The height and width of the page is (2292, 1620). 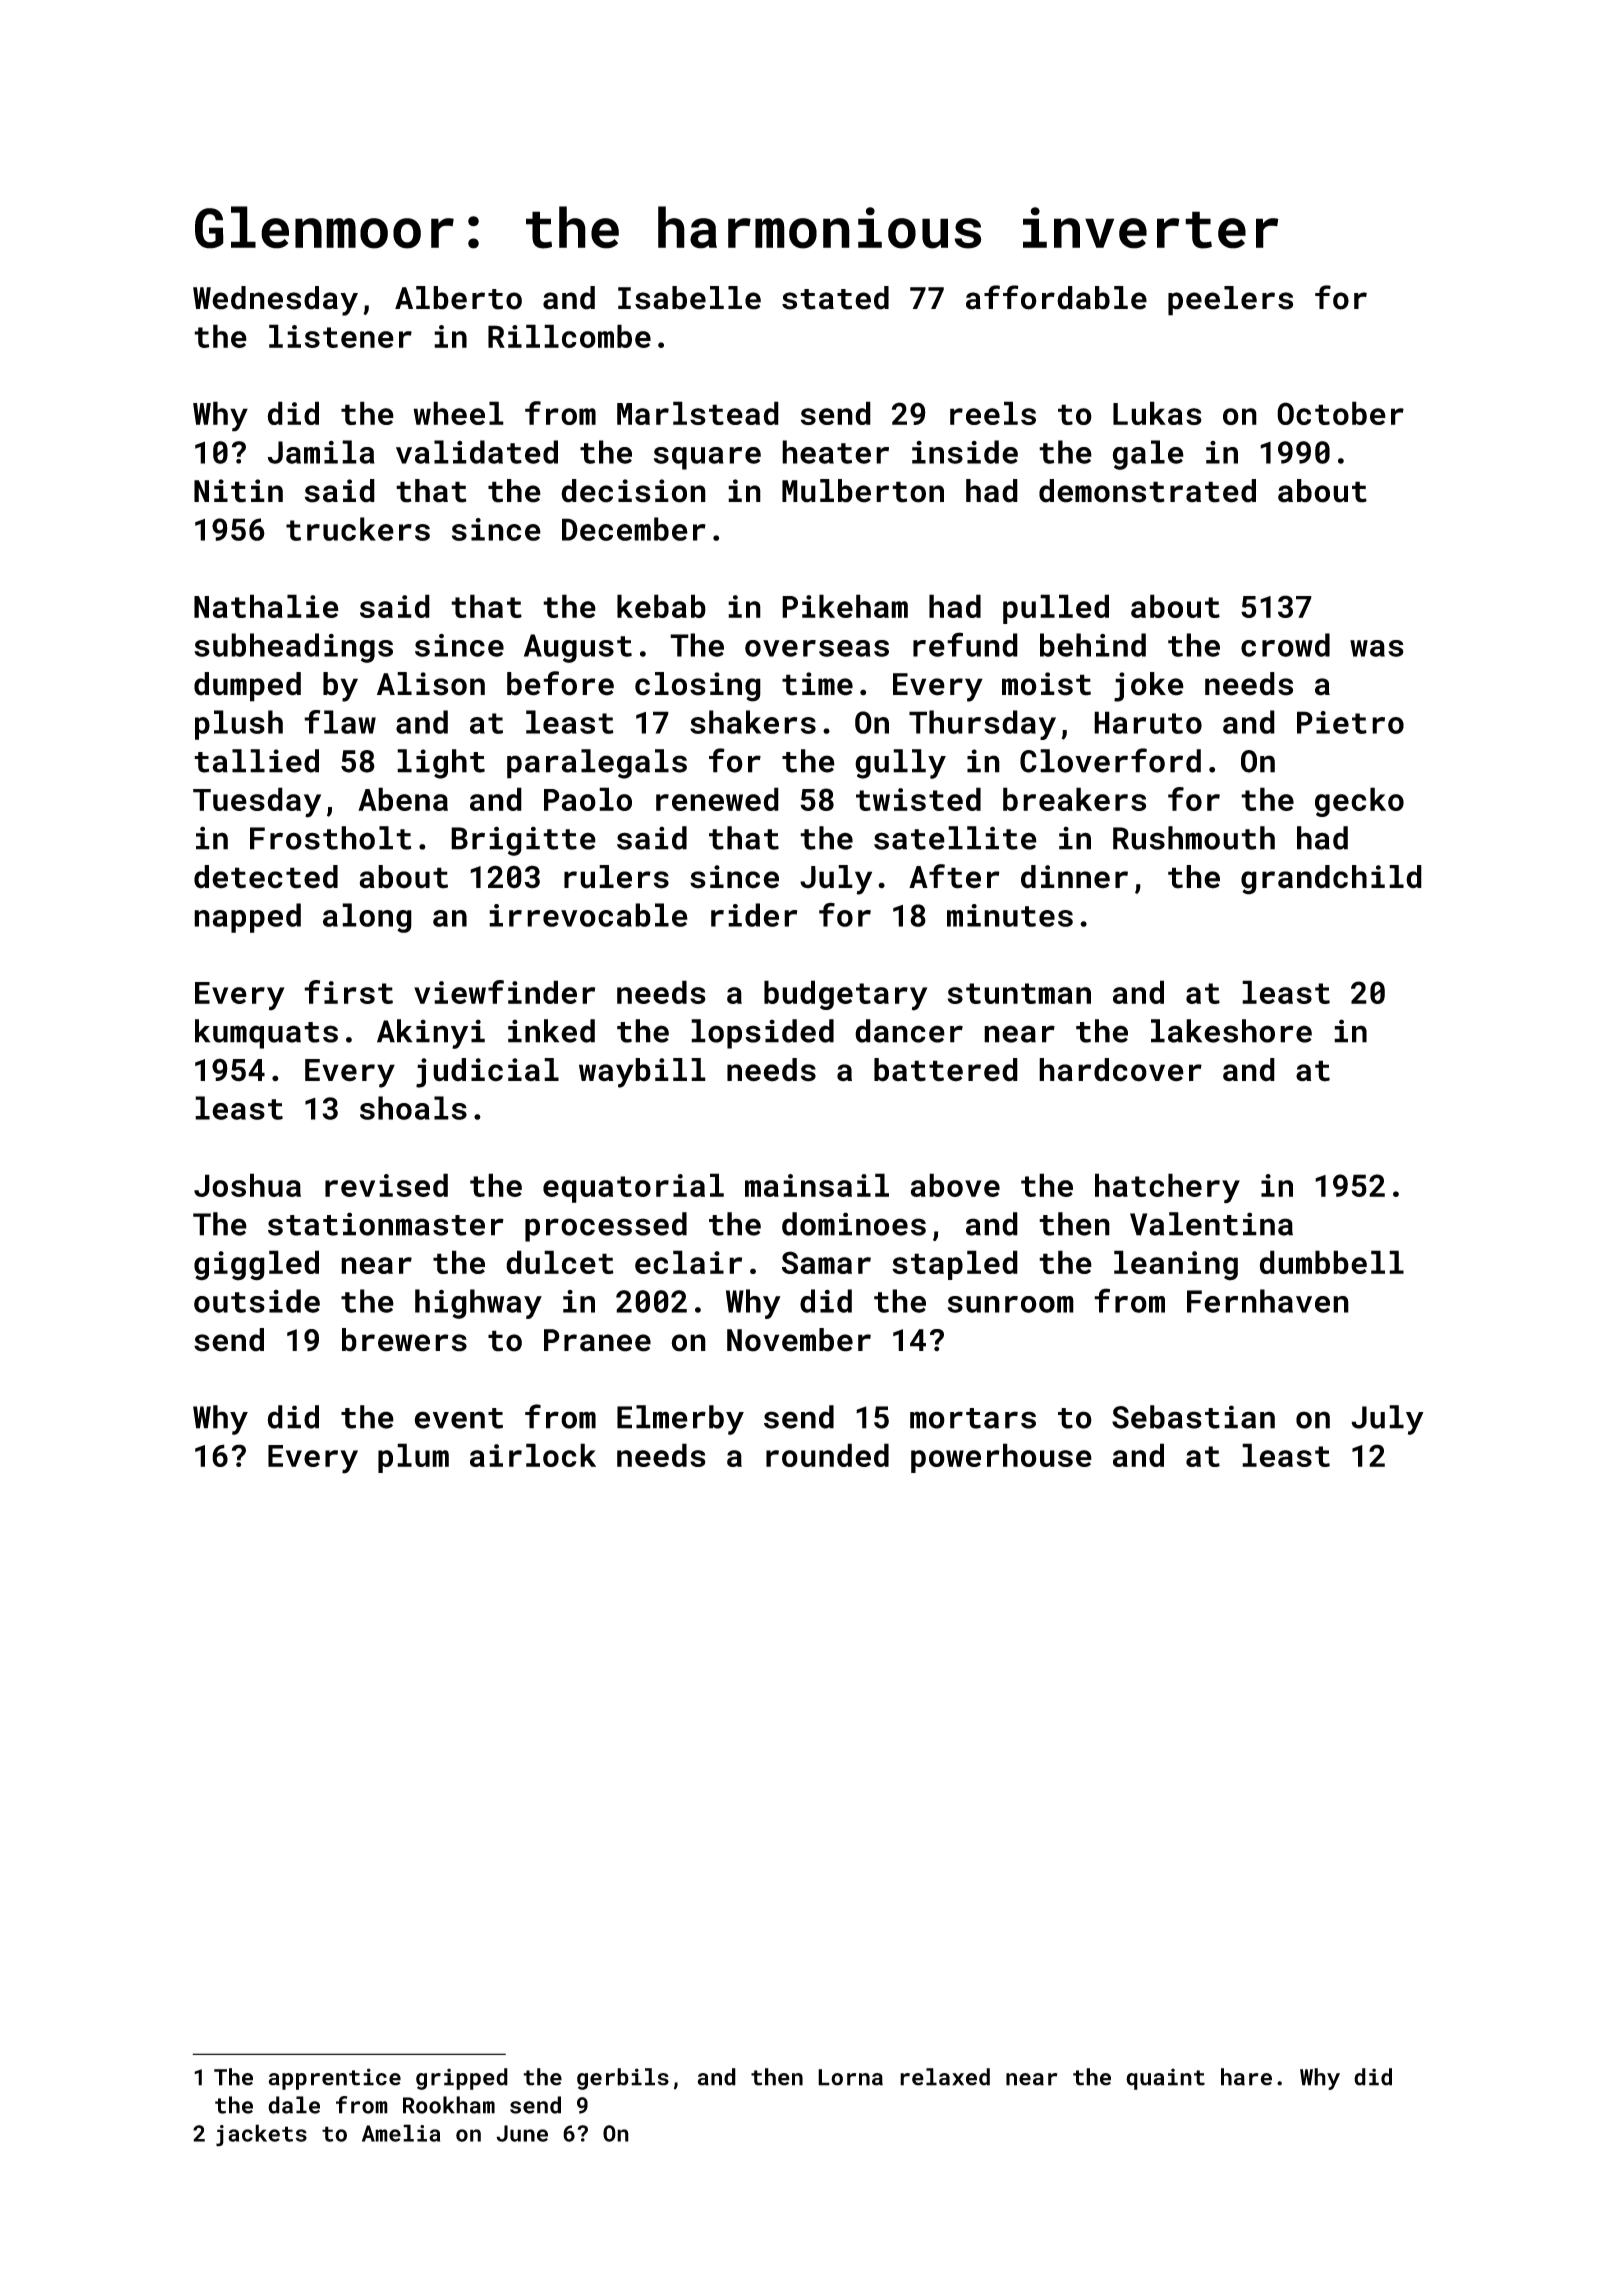 I want to click on Jamila, so click(x=321, y=452).
